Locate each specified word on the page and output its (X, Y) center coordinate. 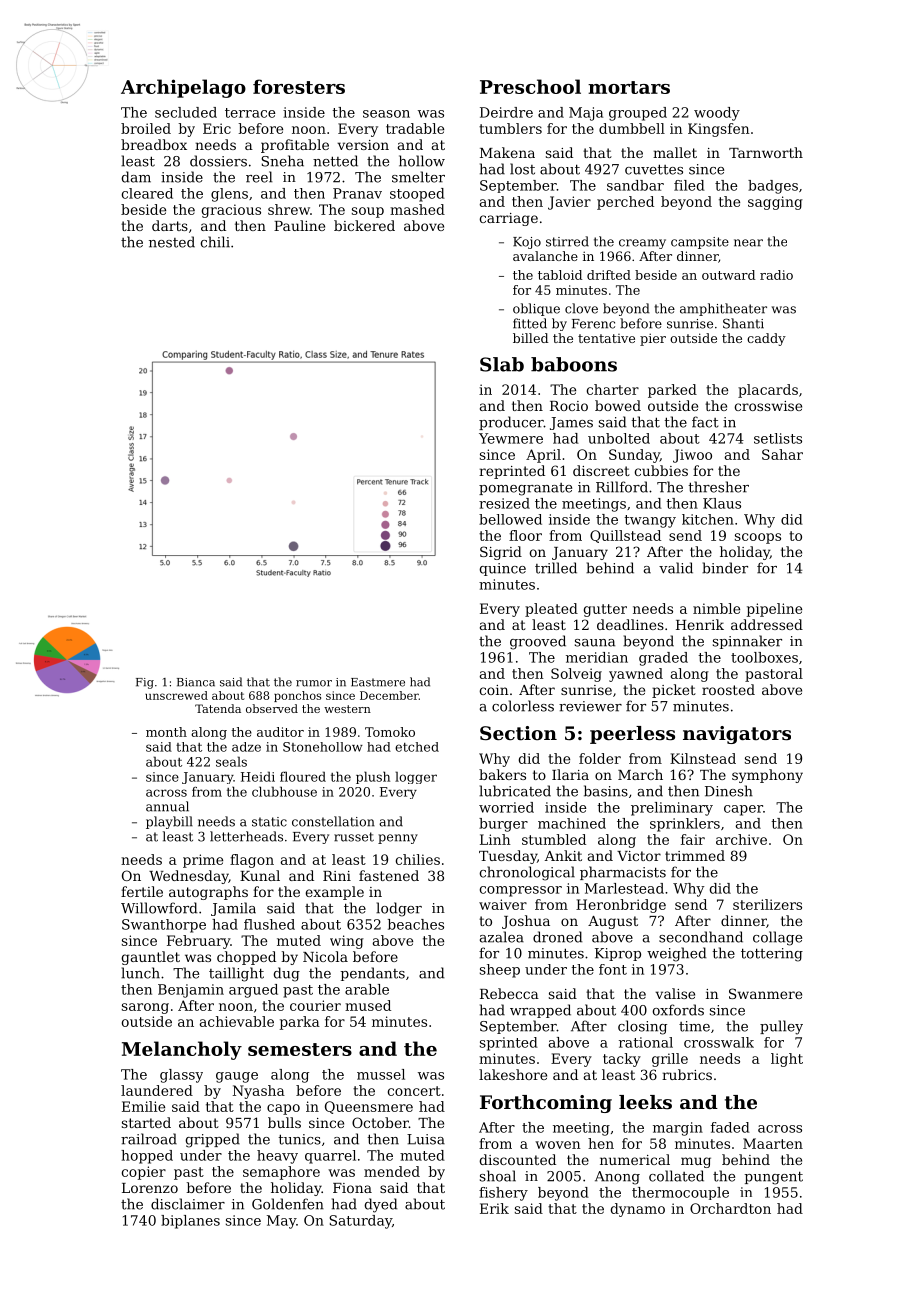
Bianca (196, 682)
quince (502, 569)
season (386, 114)
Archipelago (183, 88)
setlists (778, 438)
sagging (775, 203)
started (146, 1122)
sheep (500, 971)
